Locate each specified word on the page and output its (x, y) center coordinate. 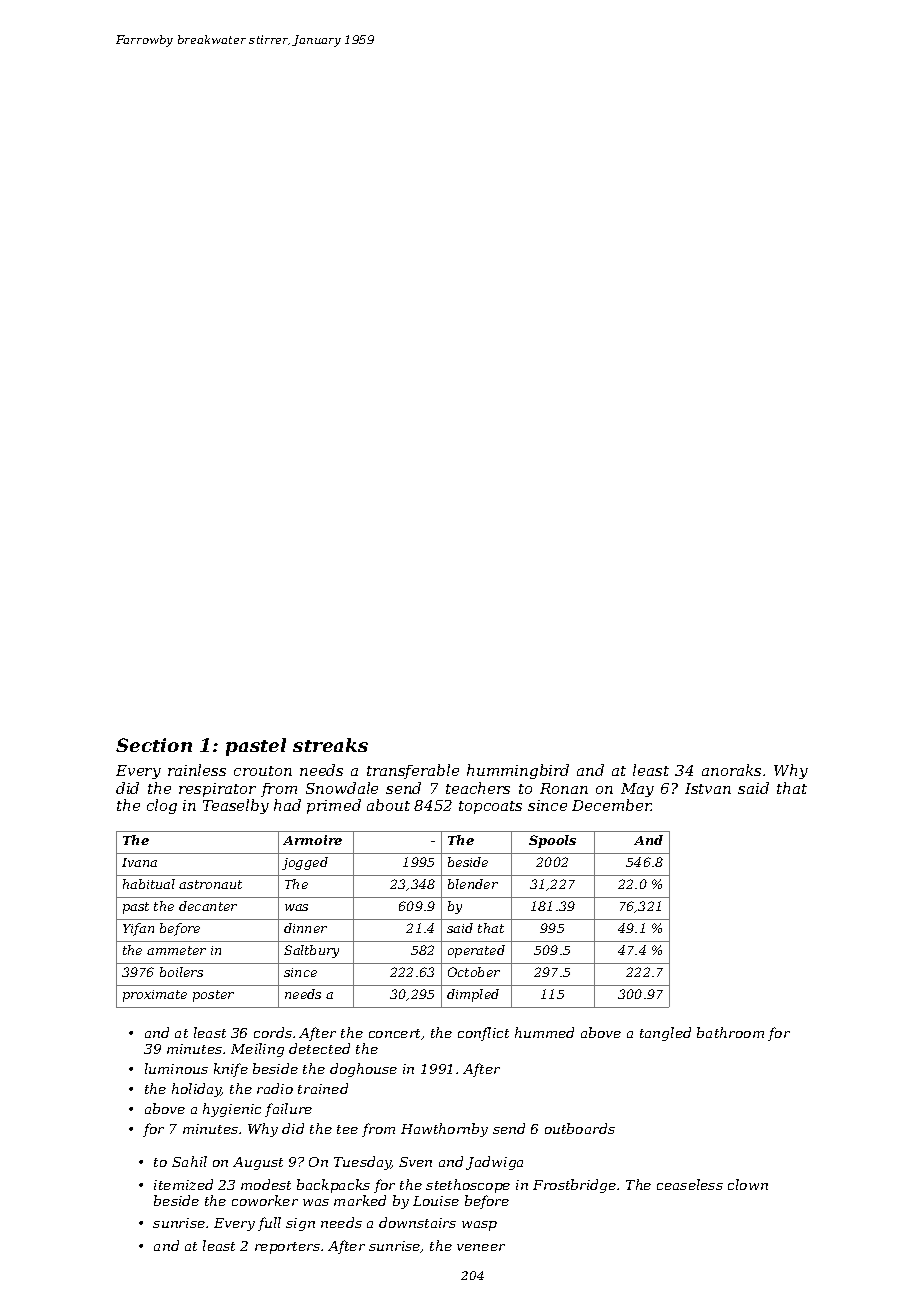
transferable (413, 771)
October (474, 972)
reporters (287, 1248)
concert (395, 1034)
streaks (330, 745)
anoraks (731, 770)
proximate (155, 996)
